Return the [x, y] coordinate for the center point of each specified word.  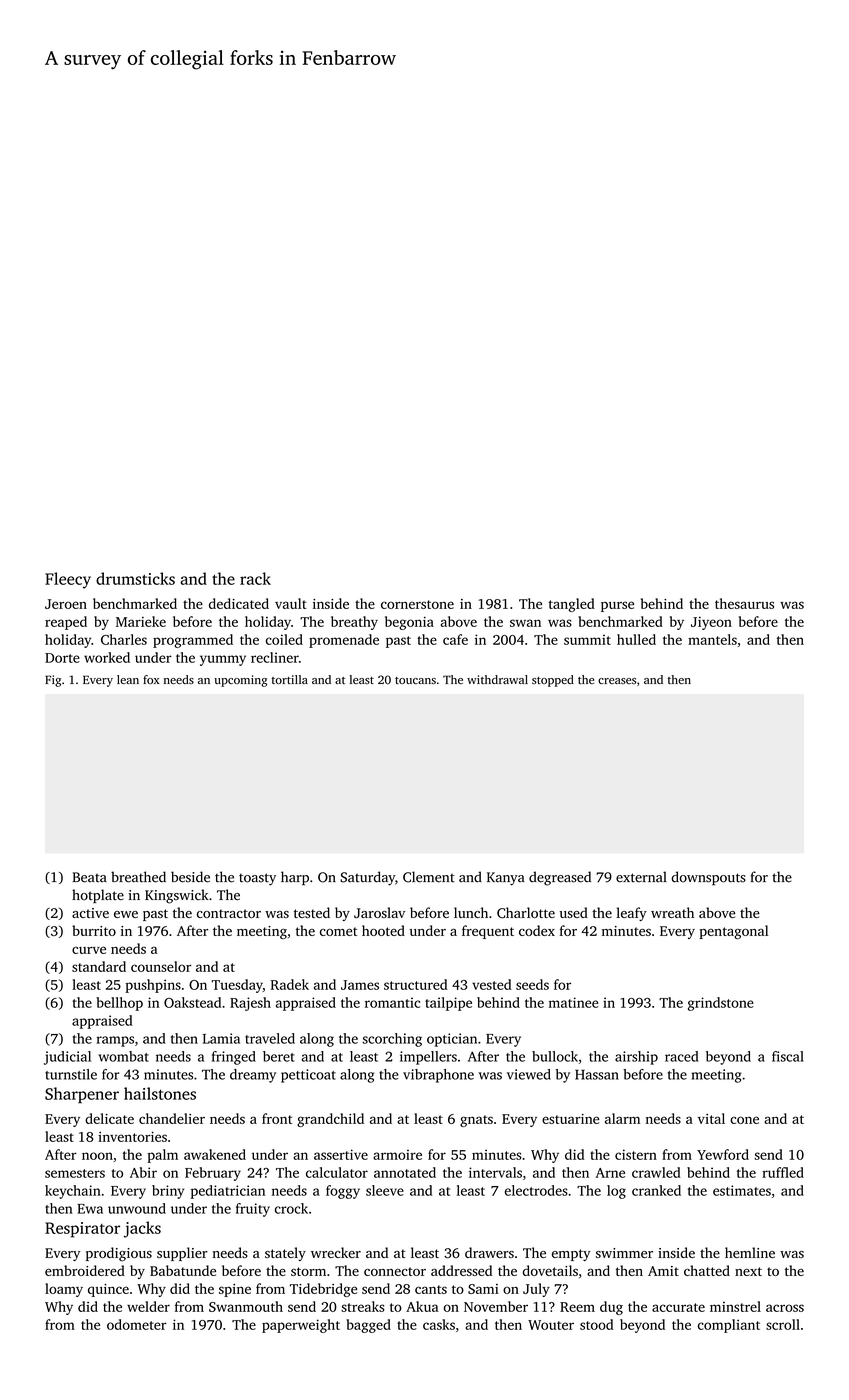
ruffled [783, 1172]
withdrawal [497, 679]
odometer [137, 1324]
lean [128, 679]
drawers [489, 1252]
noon [97, 1156]
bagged [368, 1326]
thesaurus [744, 603]
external [641, 877]
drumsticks [135, 578]
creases [617, 681]
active [90, 913]
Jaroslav [379, 913]
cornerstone [417, 604]
